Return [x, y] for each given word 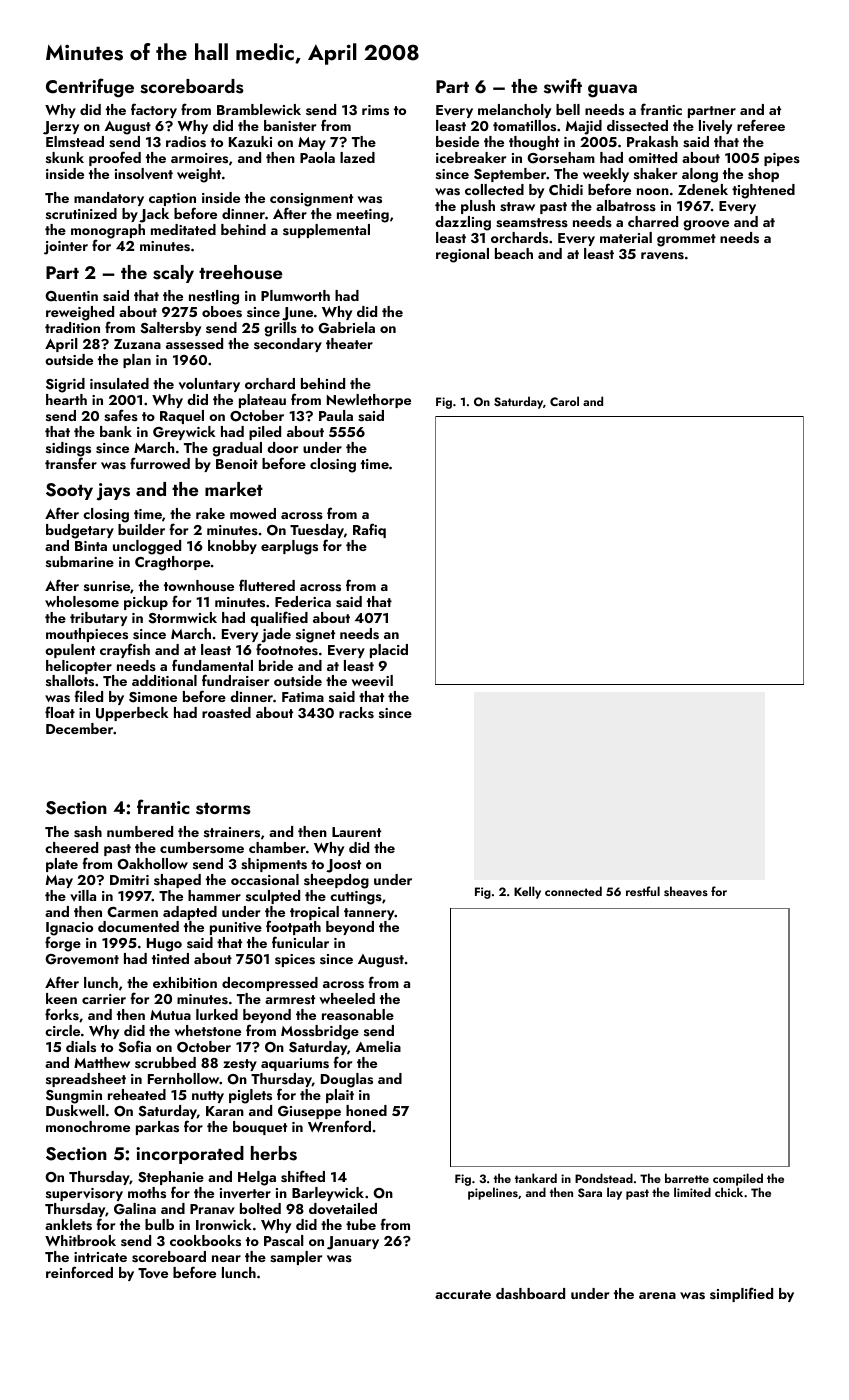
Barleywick [328, 1194]
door [282, 447]
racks [356, 712]
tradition [72, 327]
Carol [564, 401]
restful [643, 891]
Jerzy [61, 128]
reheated [137, 1094]
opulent [70, 651]
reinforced [79, 1272]
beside [457, 141]
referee [761, 125]
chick [729, 1192]
